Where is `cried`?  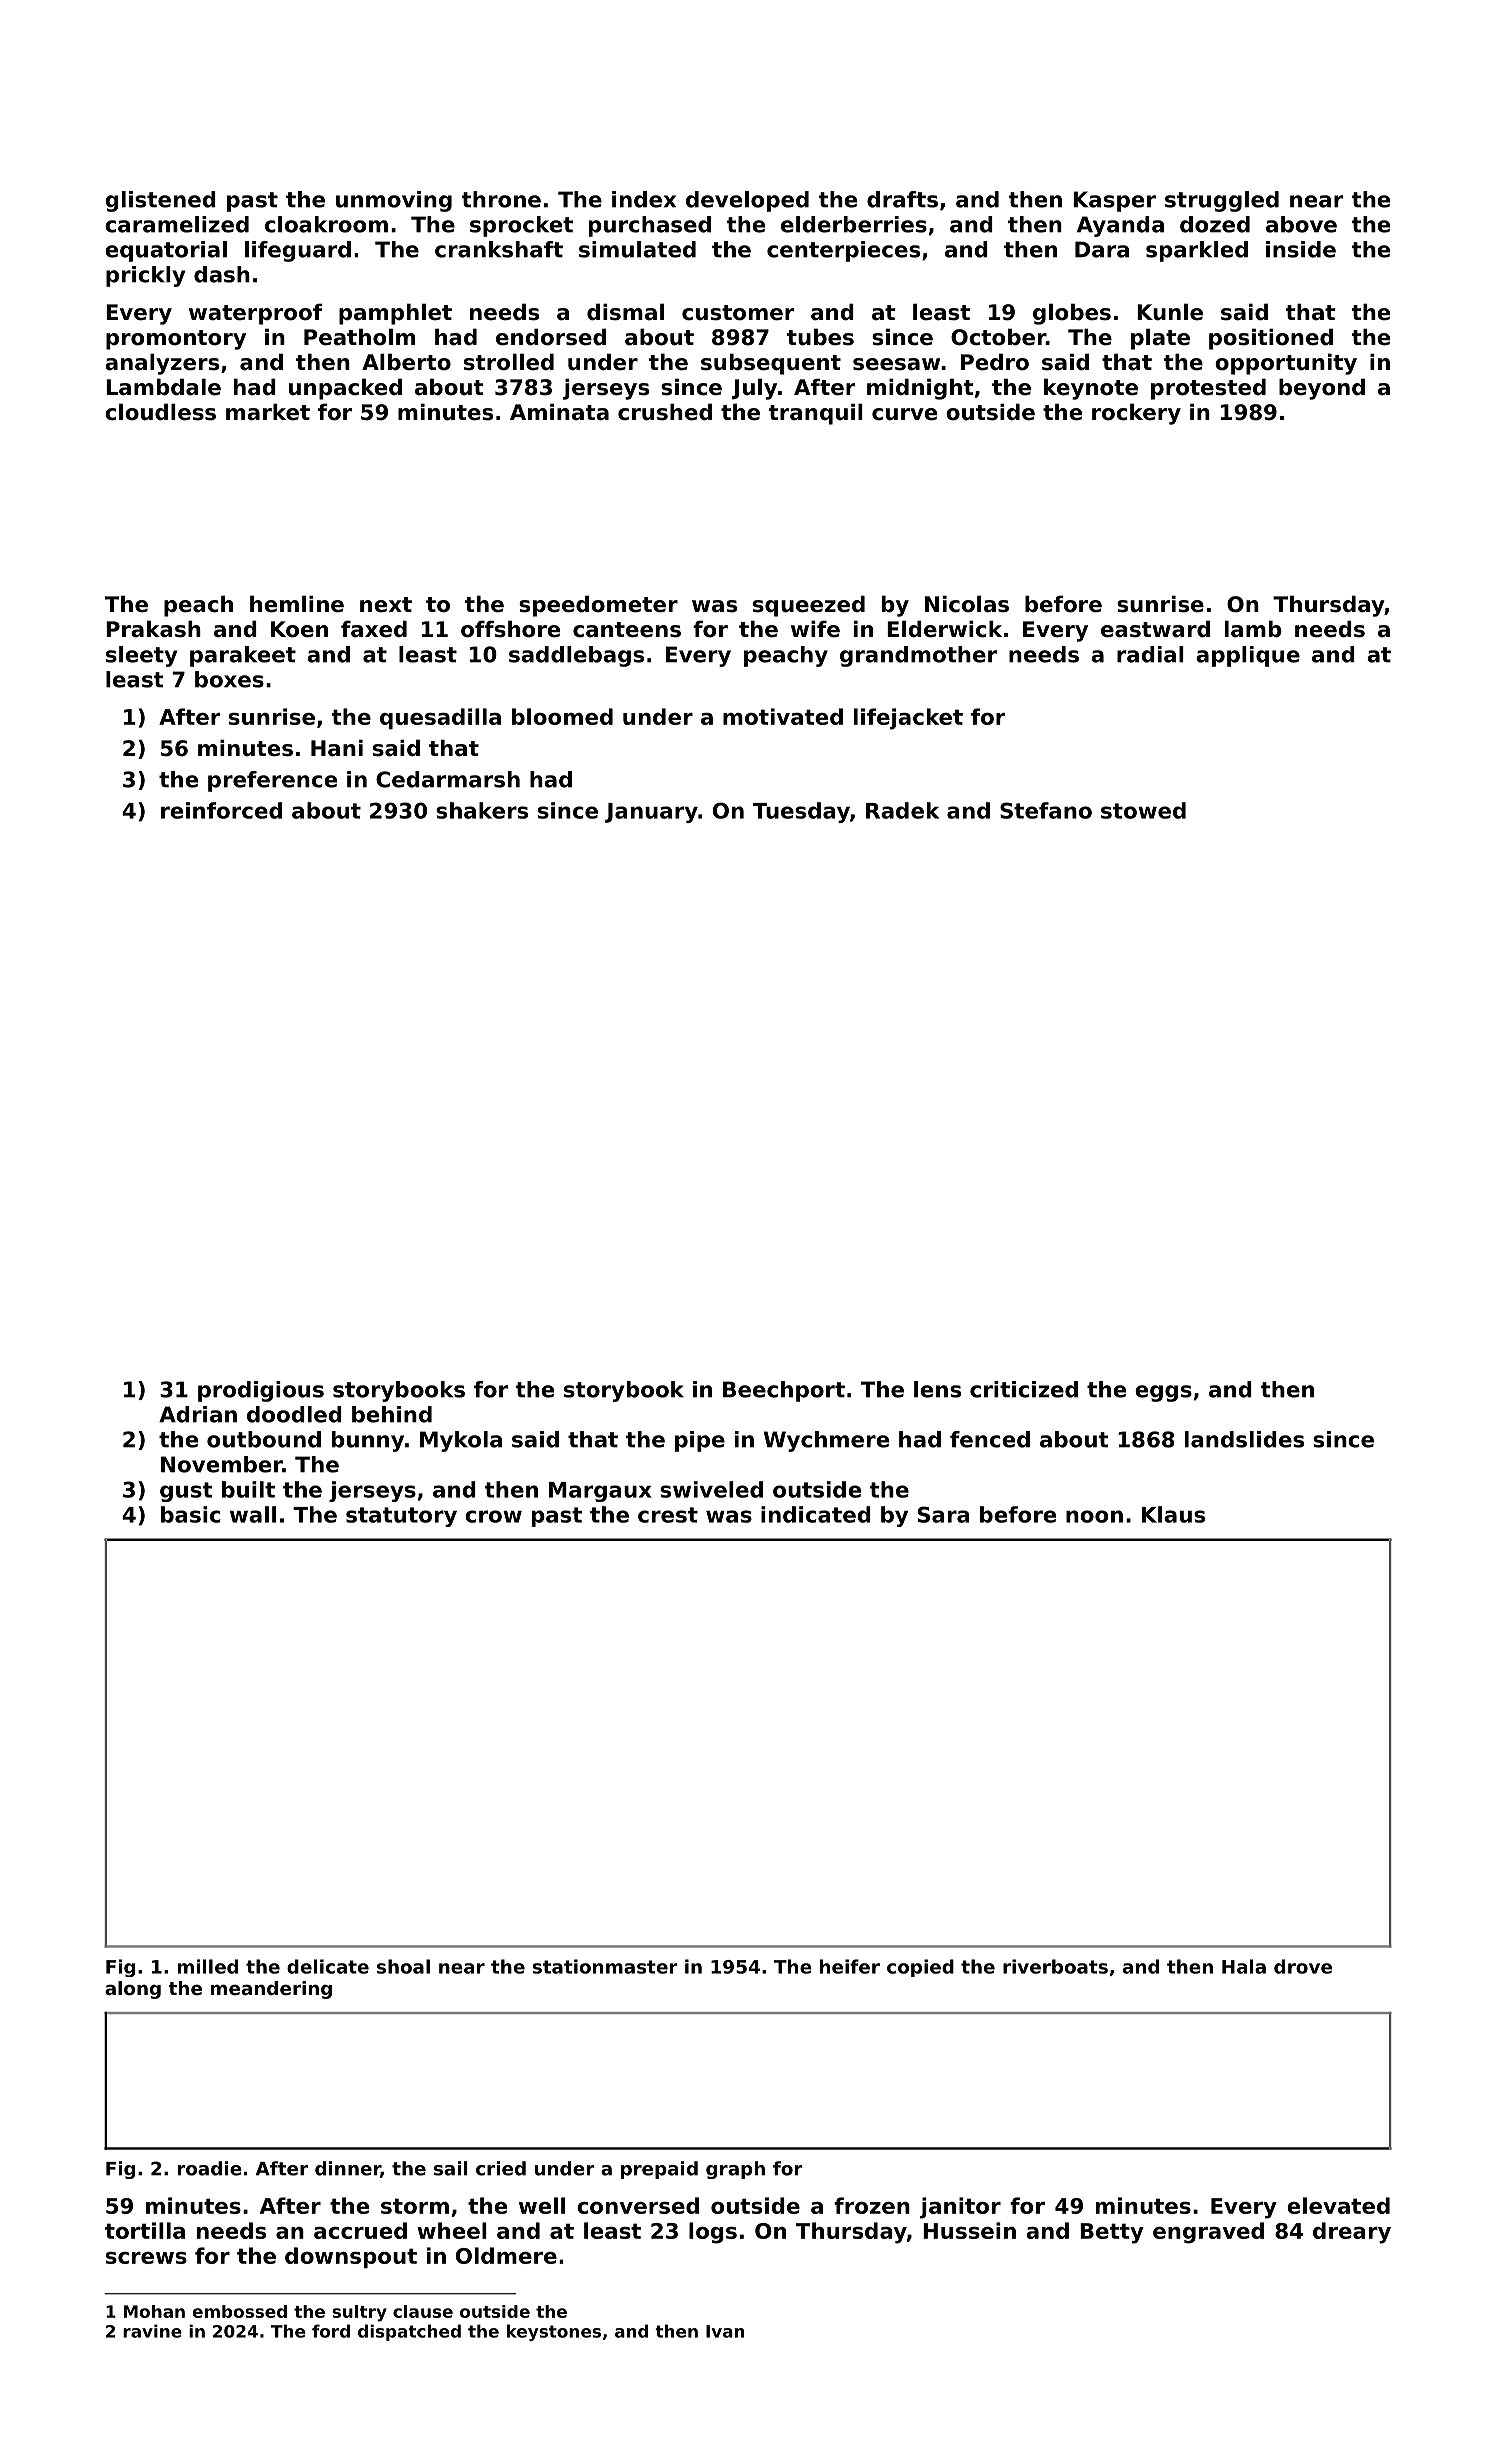
cried is located at coordinates (501, 2168).
